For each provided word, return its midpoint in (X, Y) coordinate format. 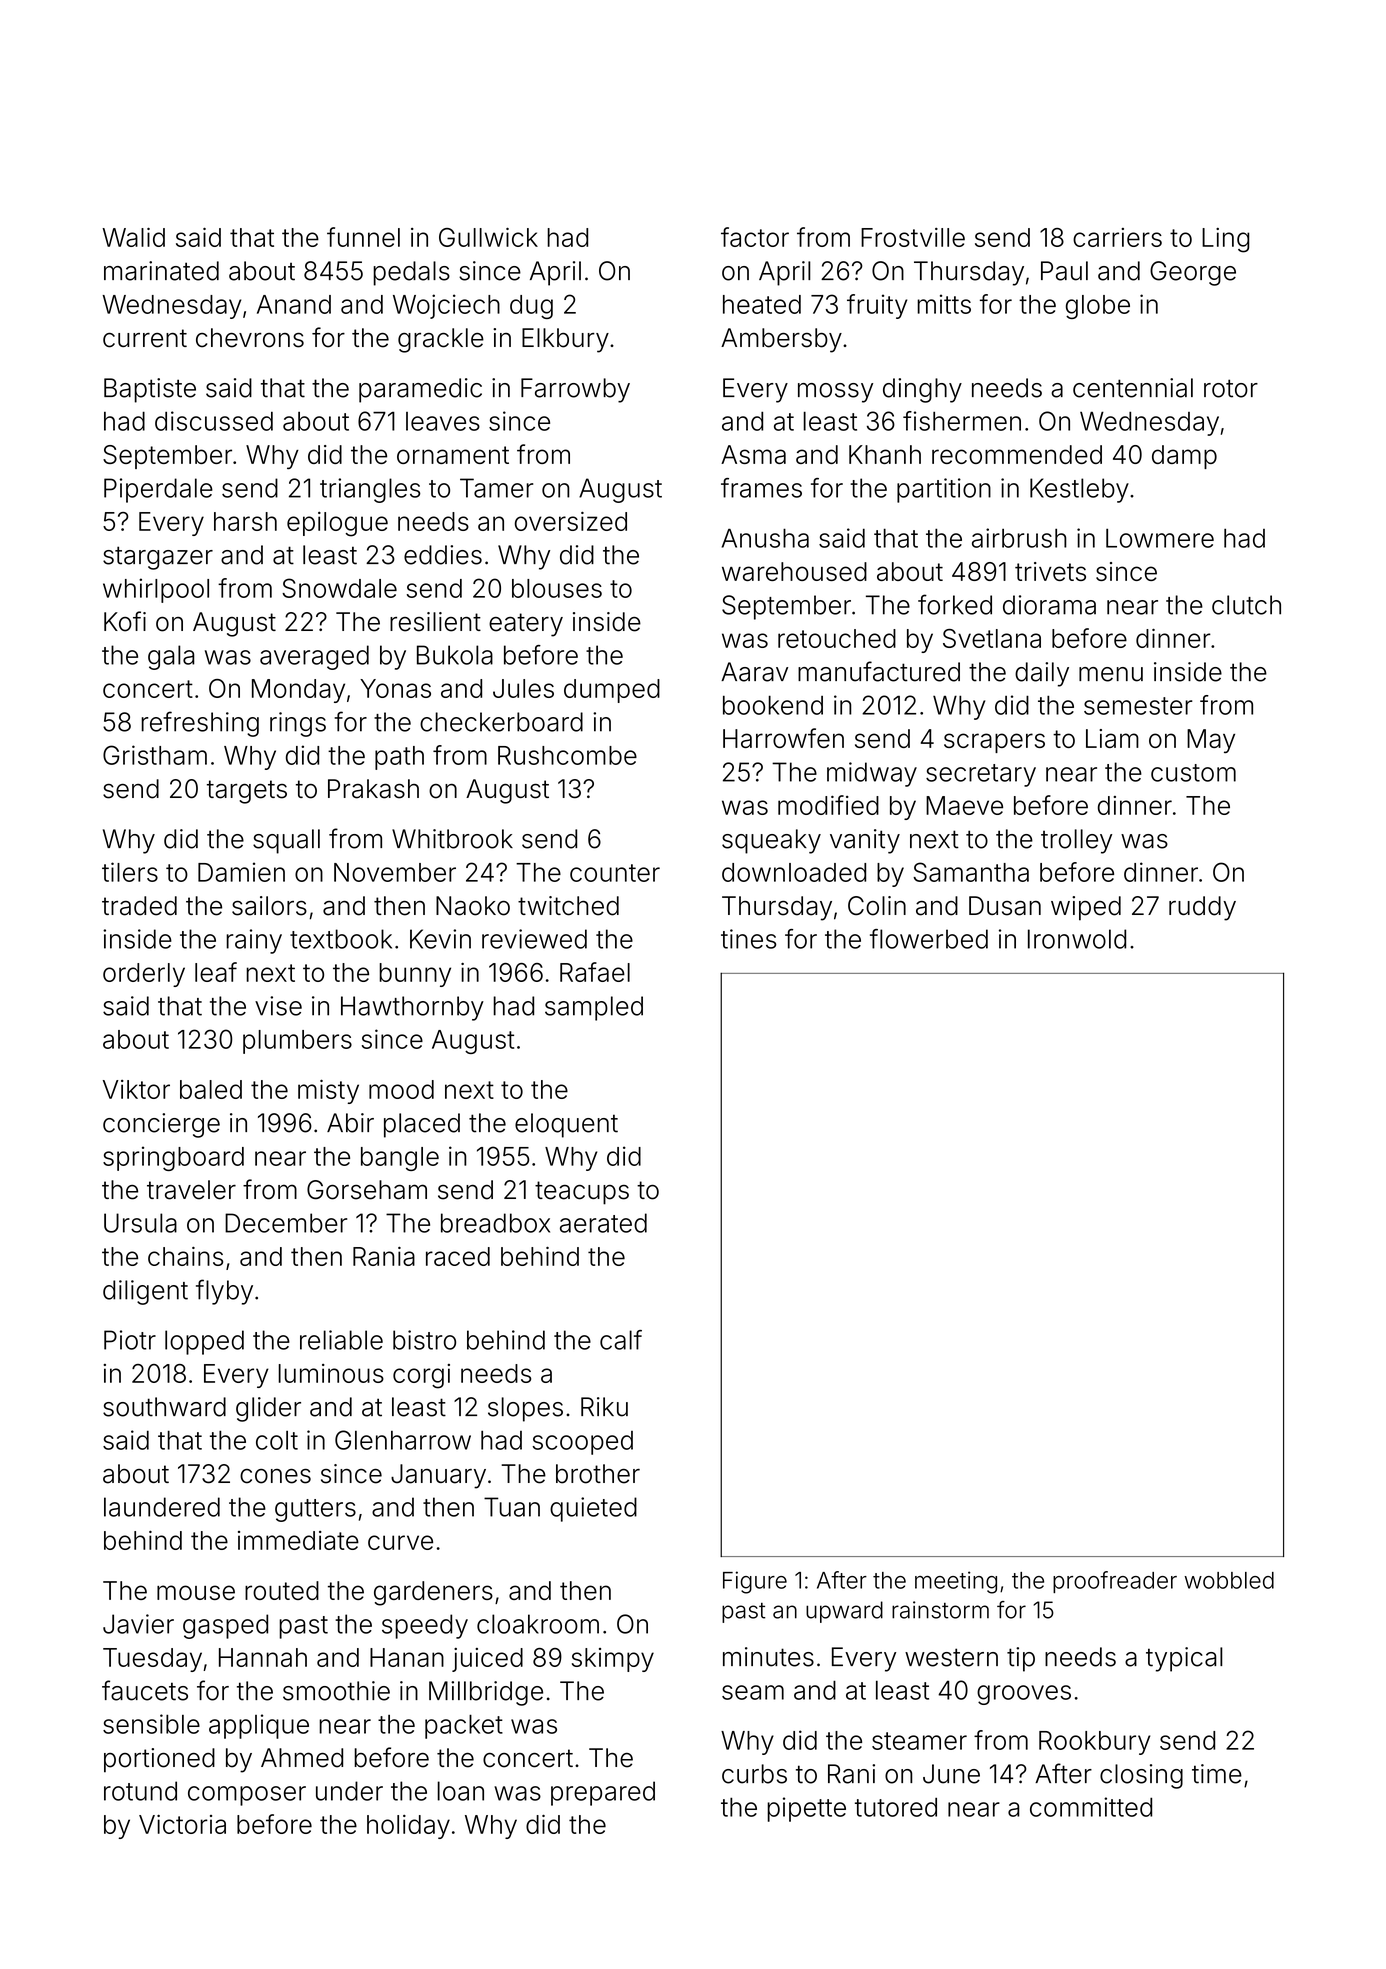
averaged (314, 657)
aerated (603, 1223)
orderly (144, 975)
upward (844, 1612)
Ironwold (1077, 939)
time (1217, 1774)
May (1211, 741)
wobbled (1229, 1580)
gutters (315, 1510)
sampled (594, 1008)
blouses (557, 588)
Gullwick (488, 237)
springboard (173, 1158)
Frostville (913, 237)
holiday (408, 1827)
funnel (363, 237)
